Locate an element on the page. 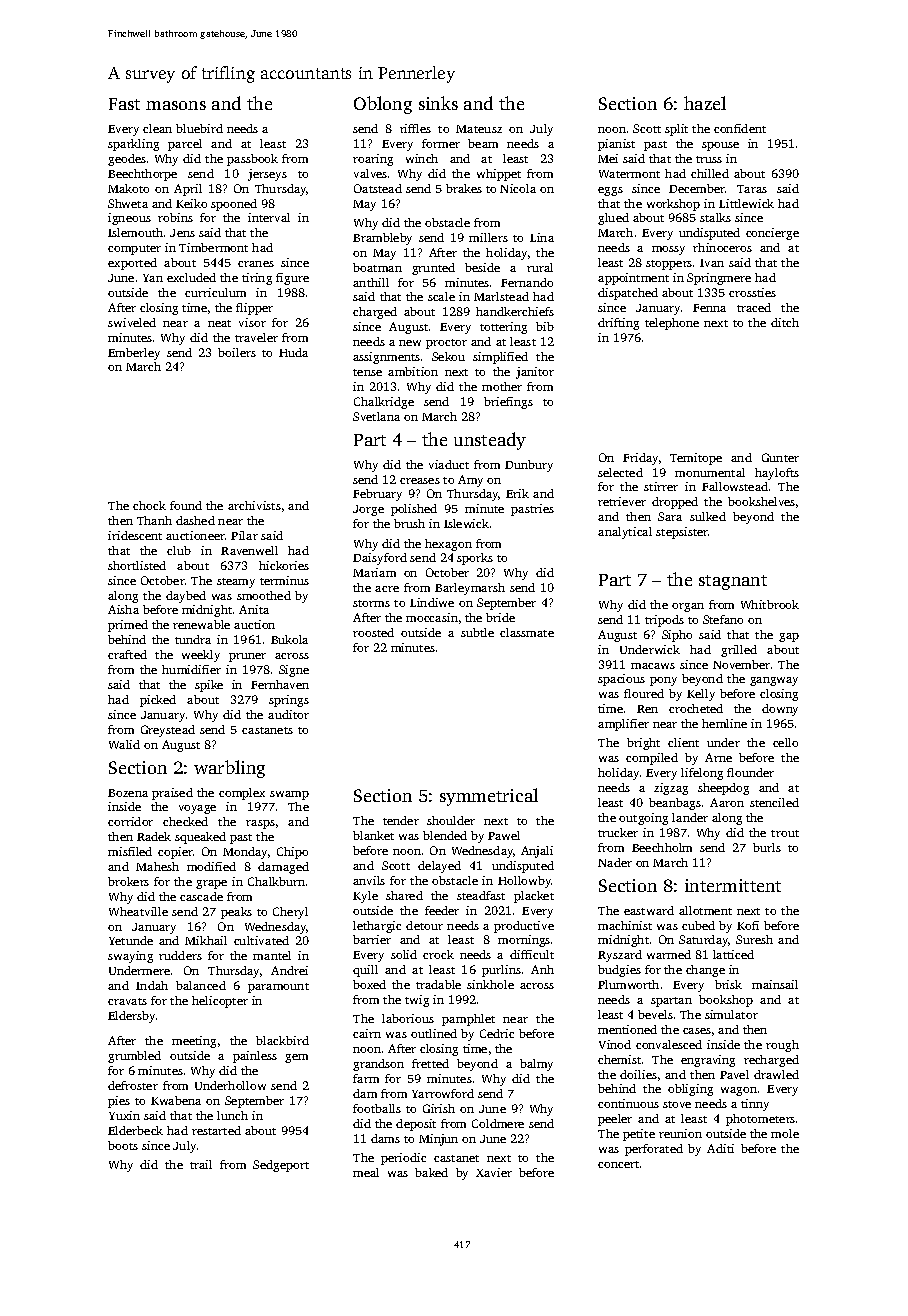 The width and height of the image is (908, 1316). sparkling is located at coordinates (133, 145).
